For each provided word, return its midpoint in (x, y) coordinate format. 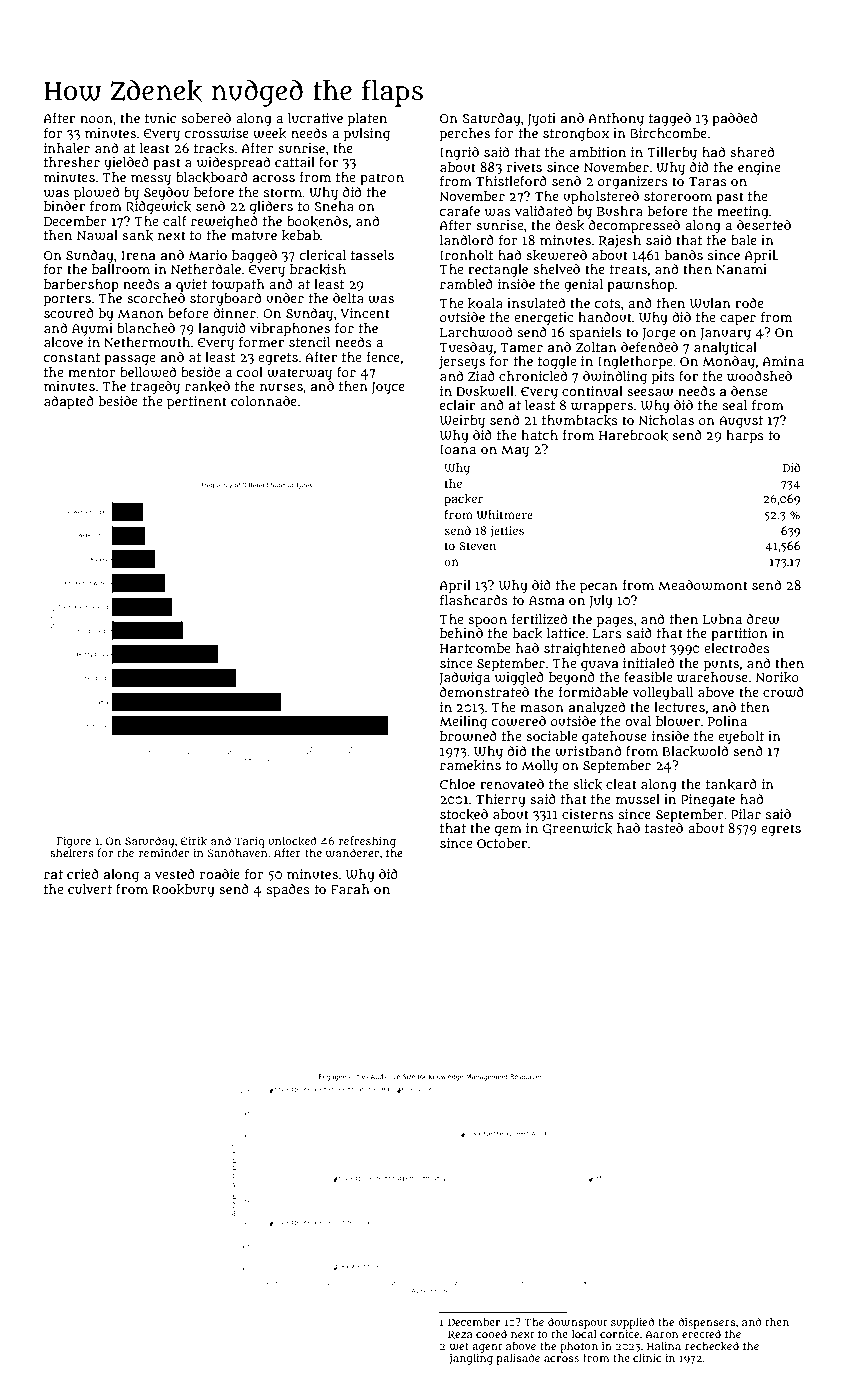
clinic (647, 1358)
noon (96, 119)
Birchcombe (668, 133)
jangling (471, 1359)
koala (485, 303)
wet (459, 1347)
